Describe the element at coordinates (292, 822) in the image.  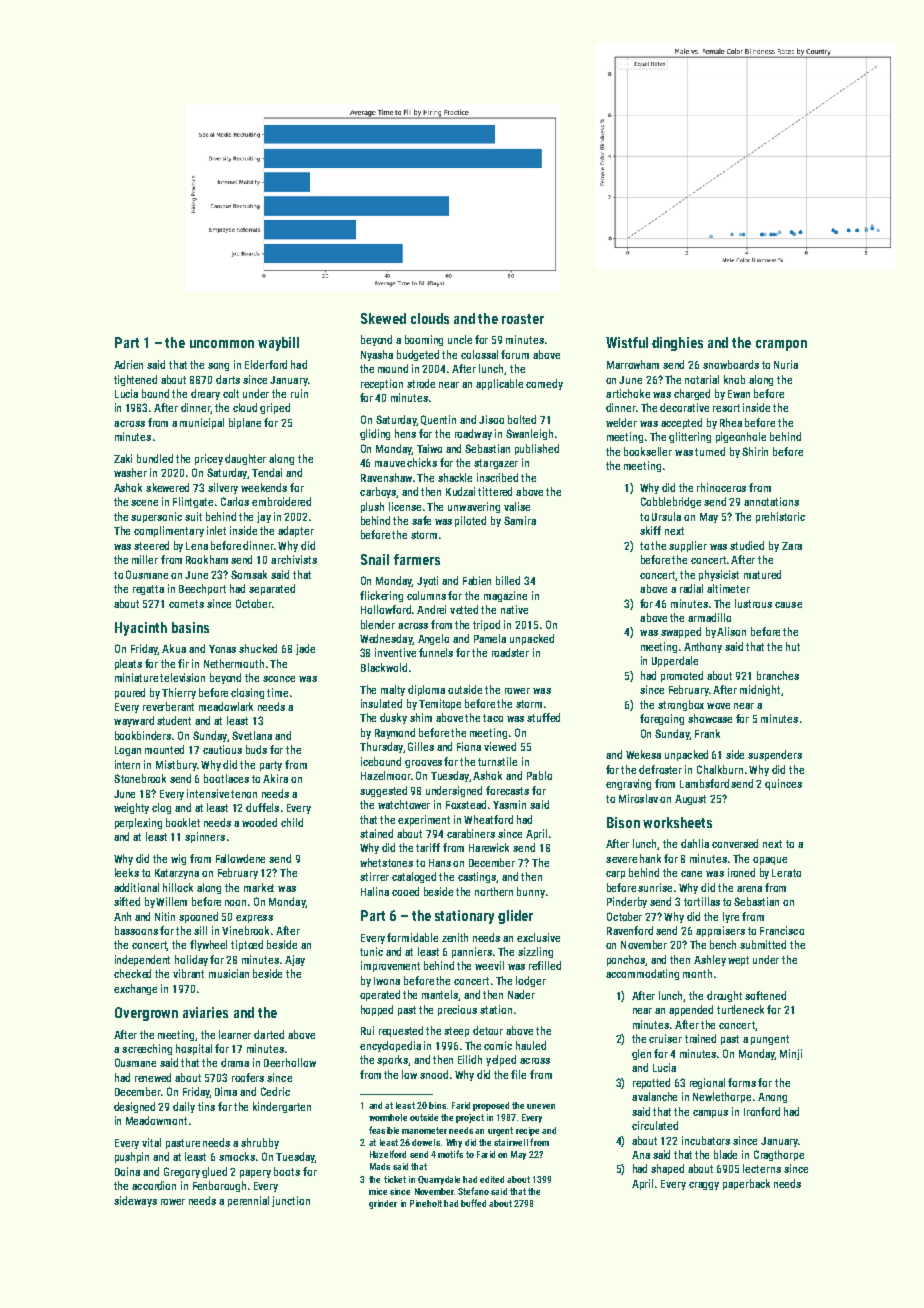
I see `child` at that location.
